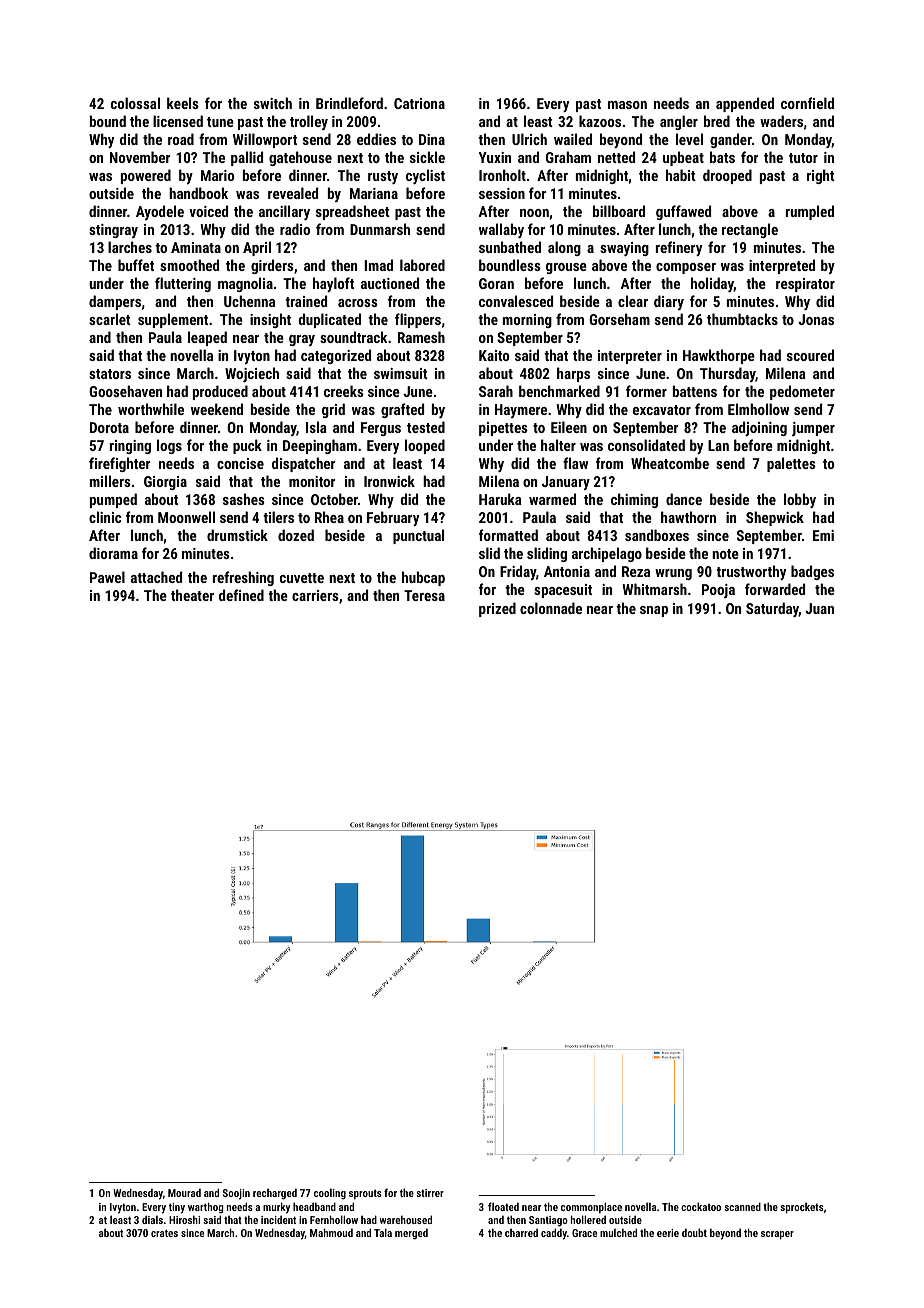 The height and width of the screenshot is (1308, 924). I want to click on Mourad, so click(184, 1192).
